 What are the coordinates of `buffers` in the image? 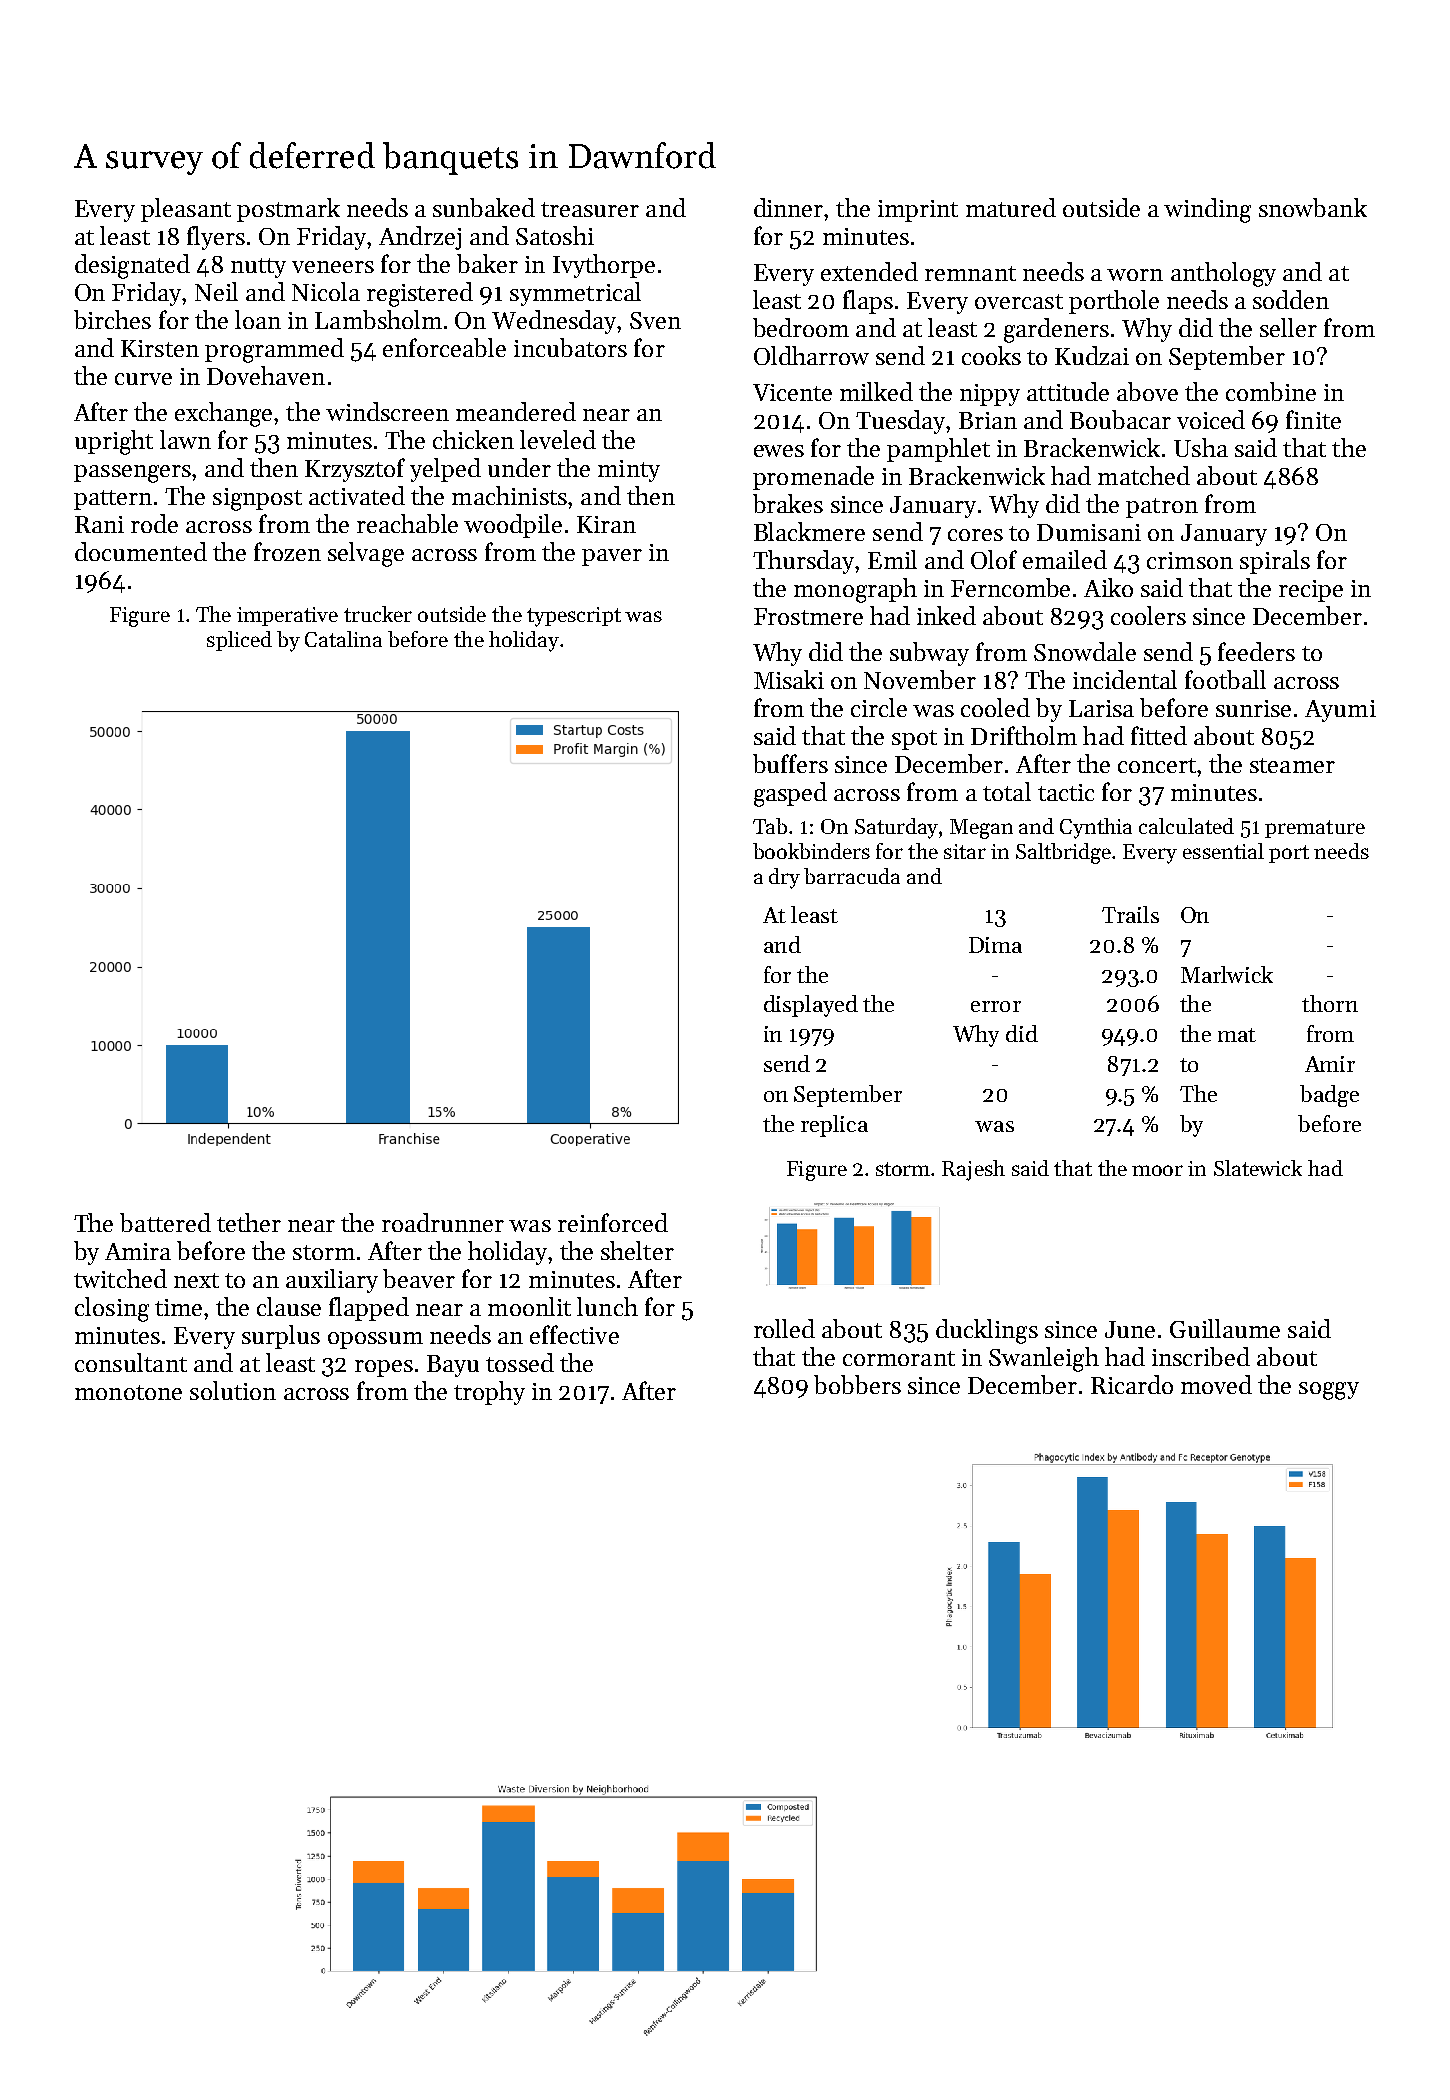 It's located at (790, 763).
